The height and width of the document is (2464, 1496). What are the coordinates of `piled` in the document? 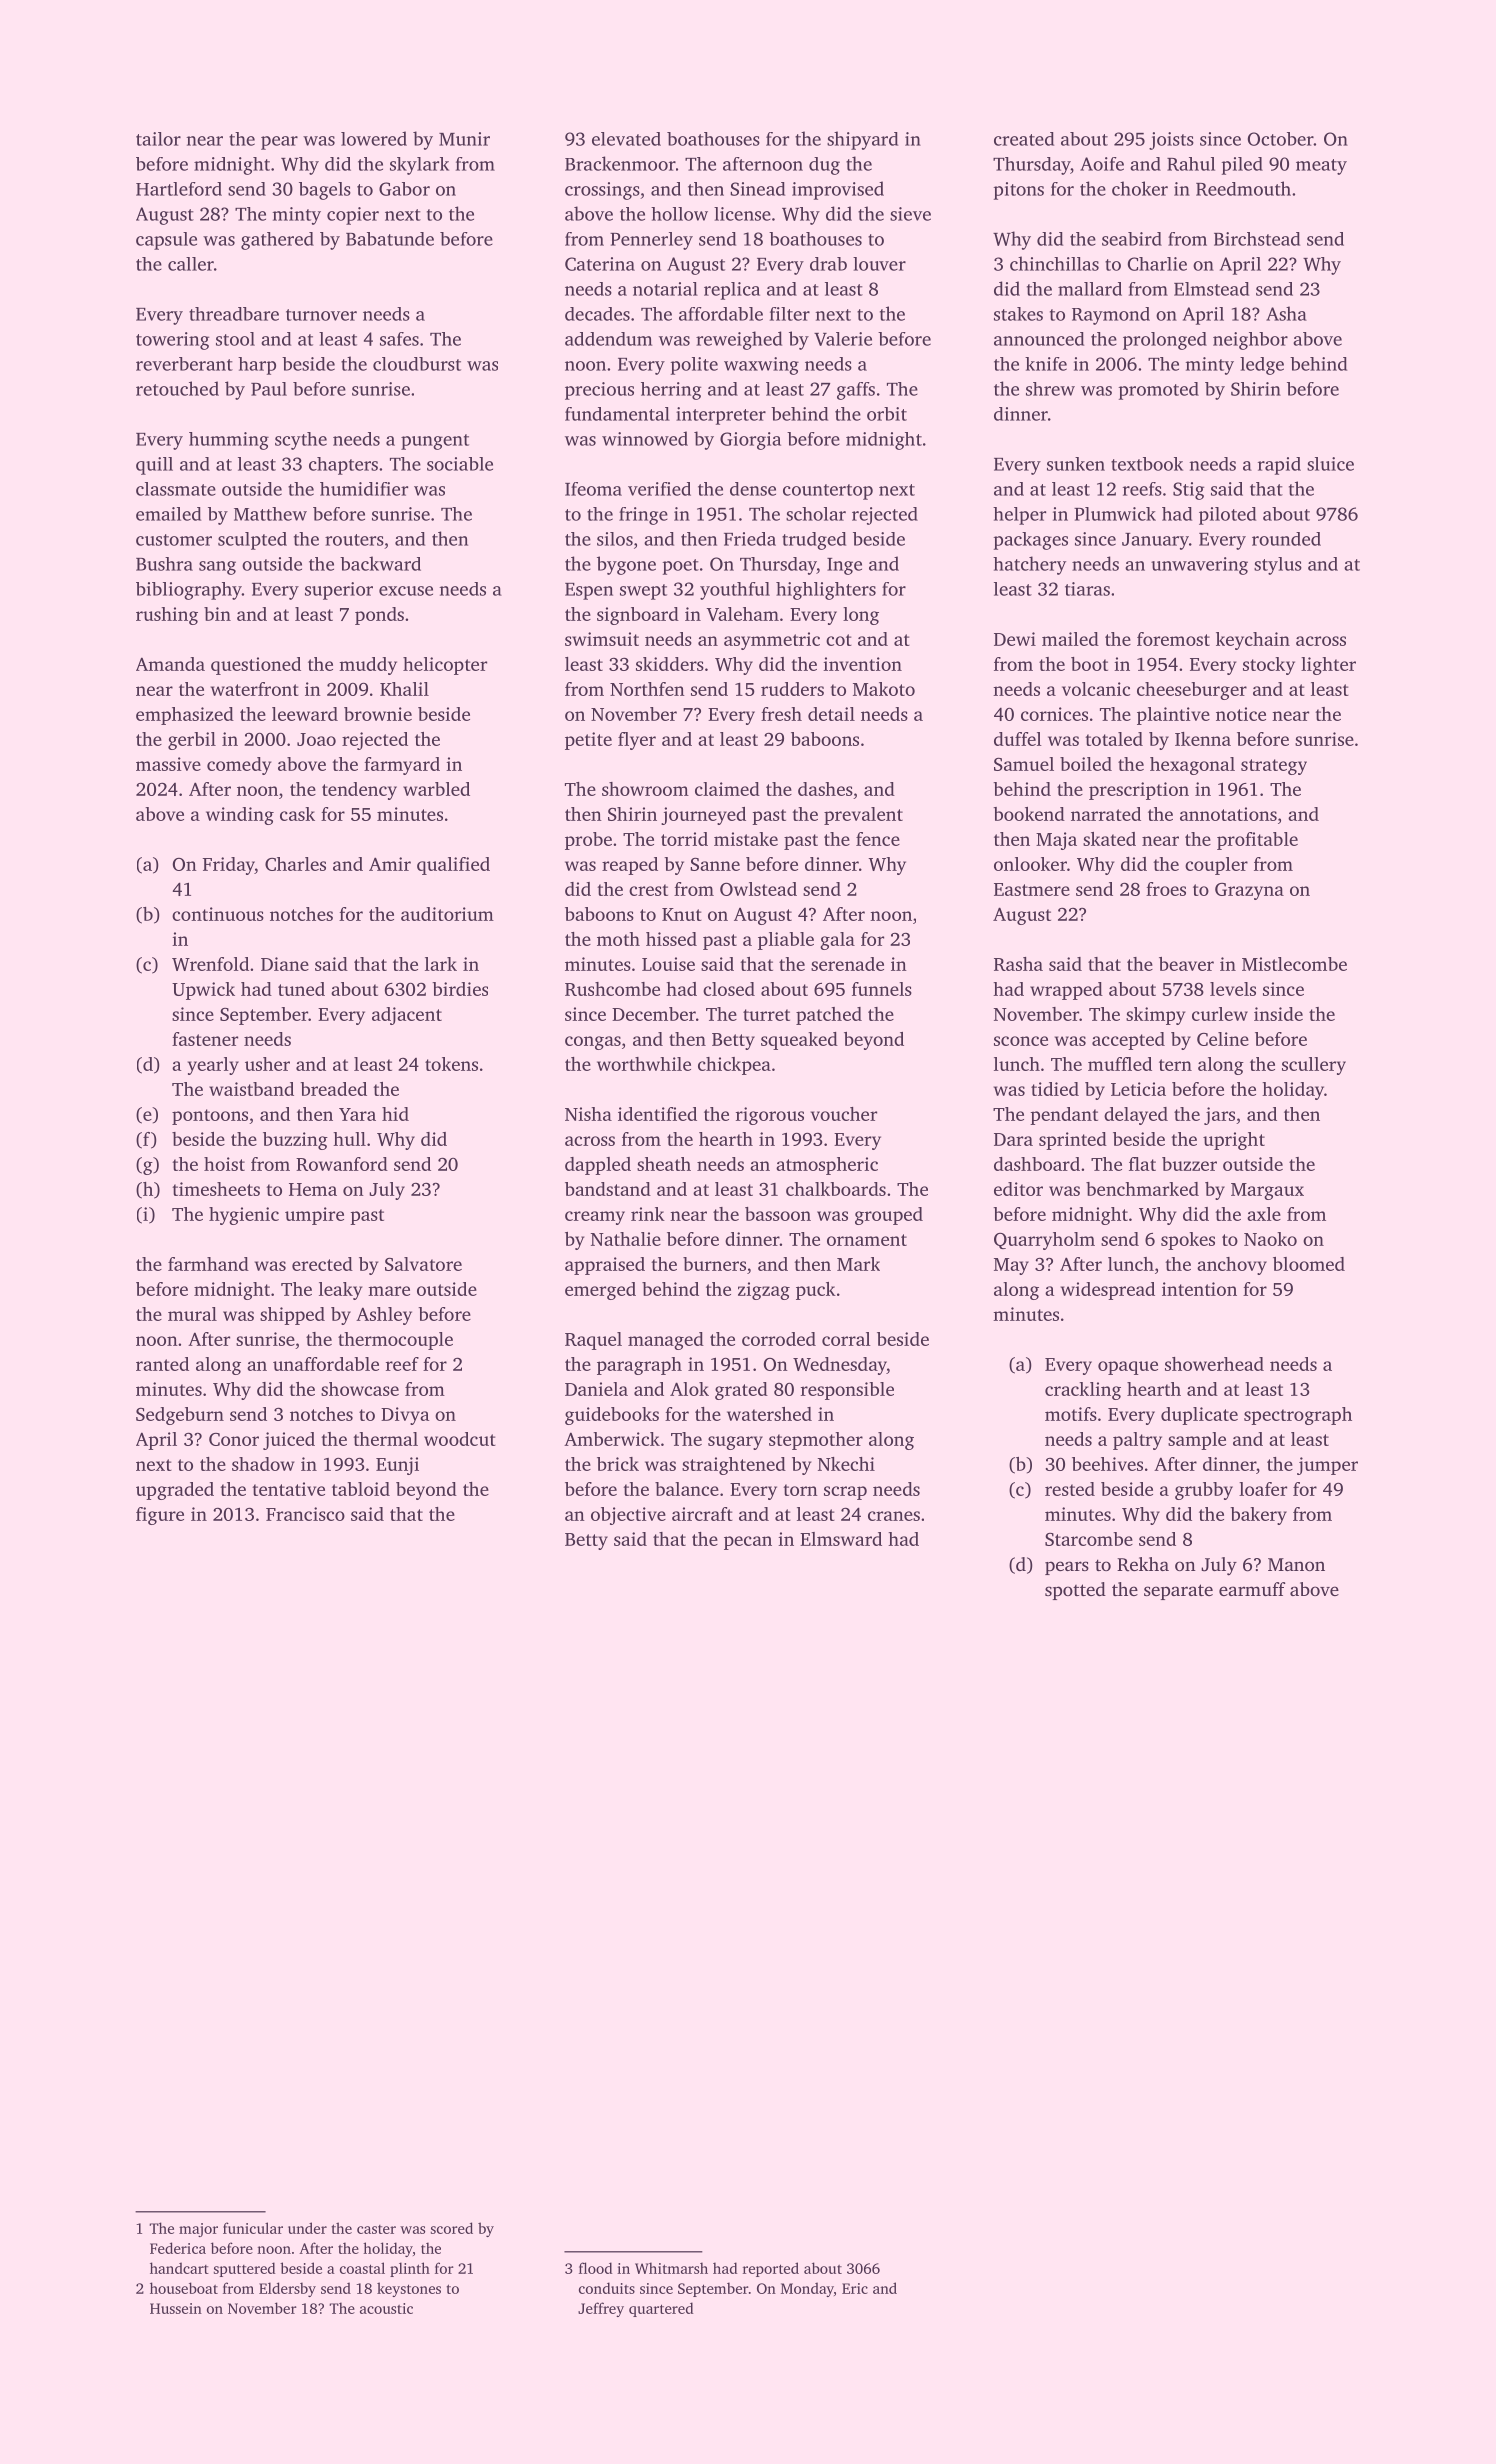 It's located at (1242, 166).
